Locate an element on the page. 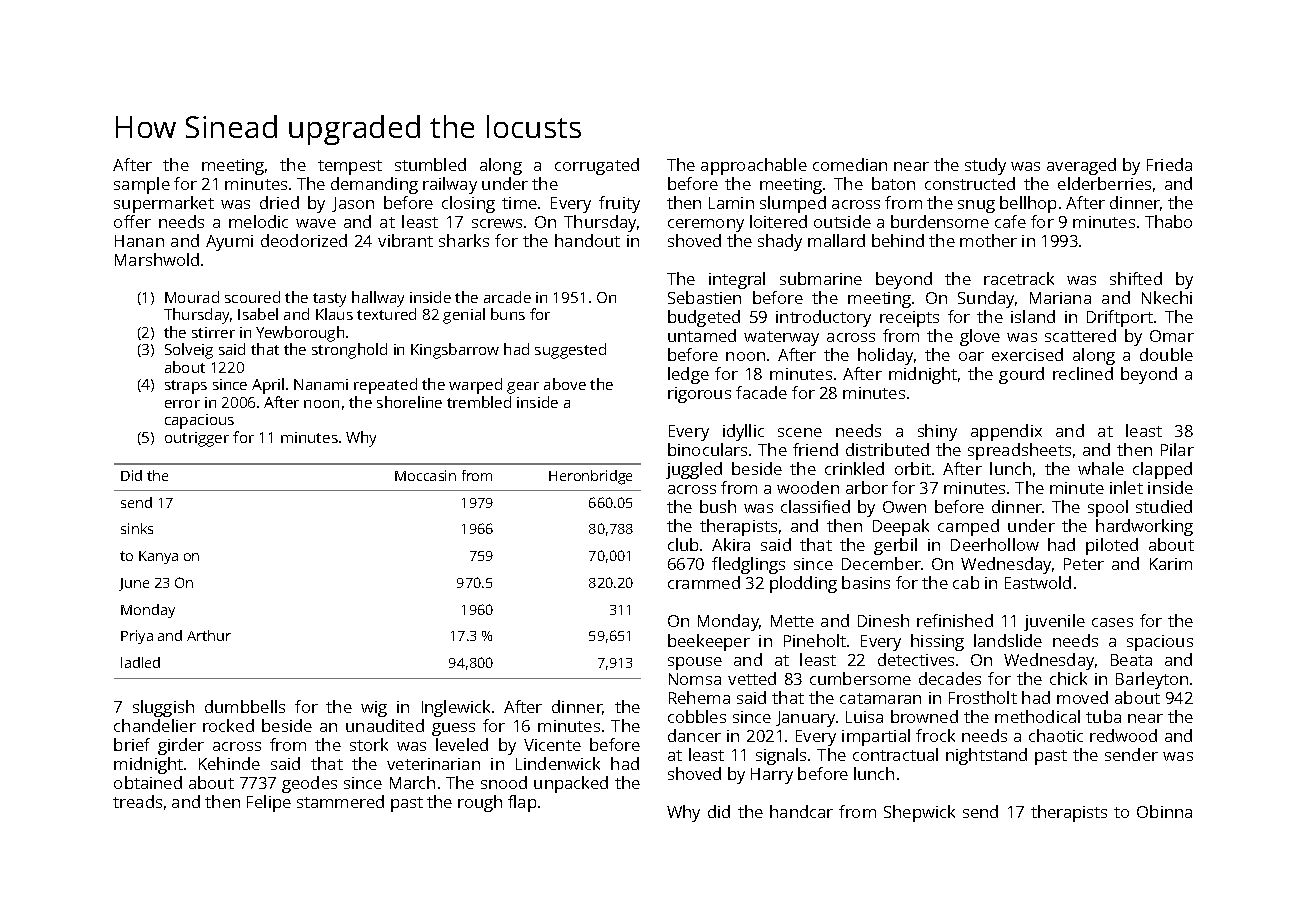 The image size is (1308, 924). Arthur is located at coordinates (209, 635).
